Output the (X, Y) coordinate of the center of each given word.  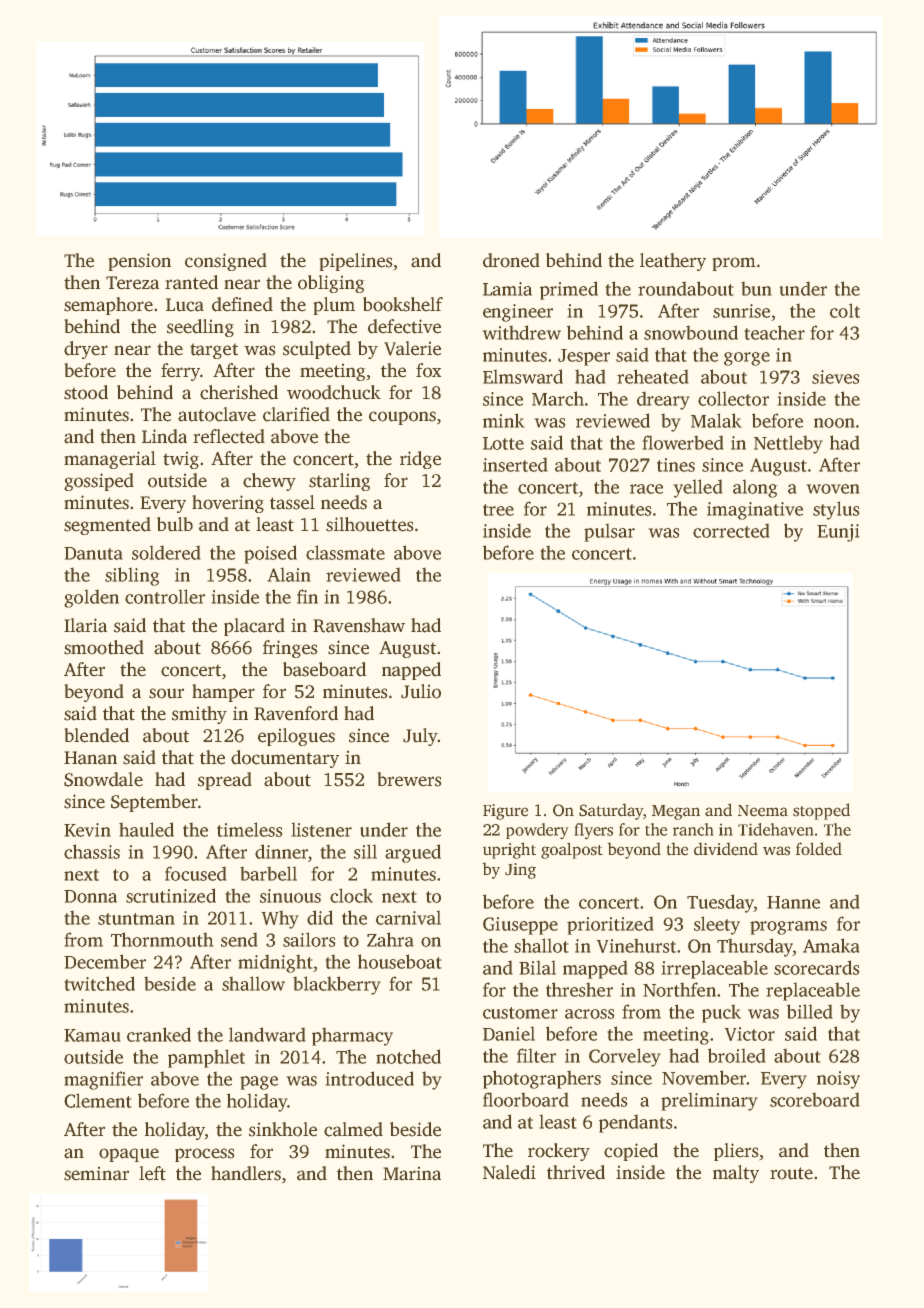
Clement (97, 1100)
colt (845, 310)
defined (242, 304)
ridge (420, 460)
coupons (402, 418)
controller (165, 596)
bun (756, 289)
